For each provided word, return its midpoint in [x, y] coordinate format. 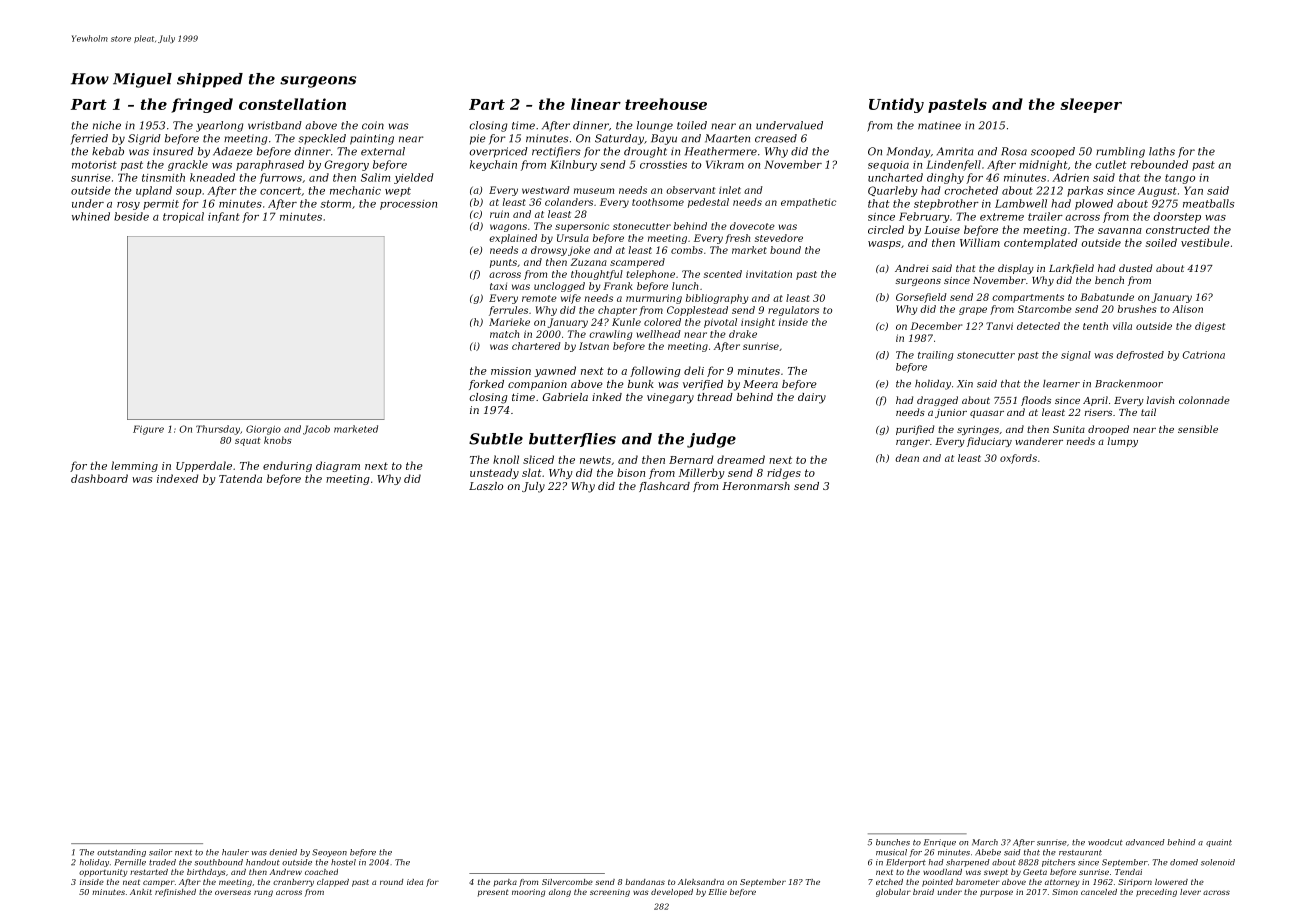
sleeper [1091, 105]
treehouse [666, 104]
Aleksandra [701, 882]
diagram [338, 466]
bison [631, 472]
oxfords [1018, 459]
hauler [235, 852]
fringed [202, 105]
